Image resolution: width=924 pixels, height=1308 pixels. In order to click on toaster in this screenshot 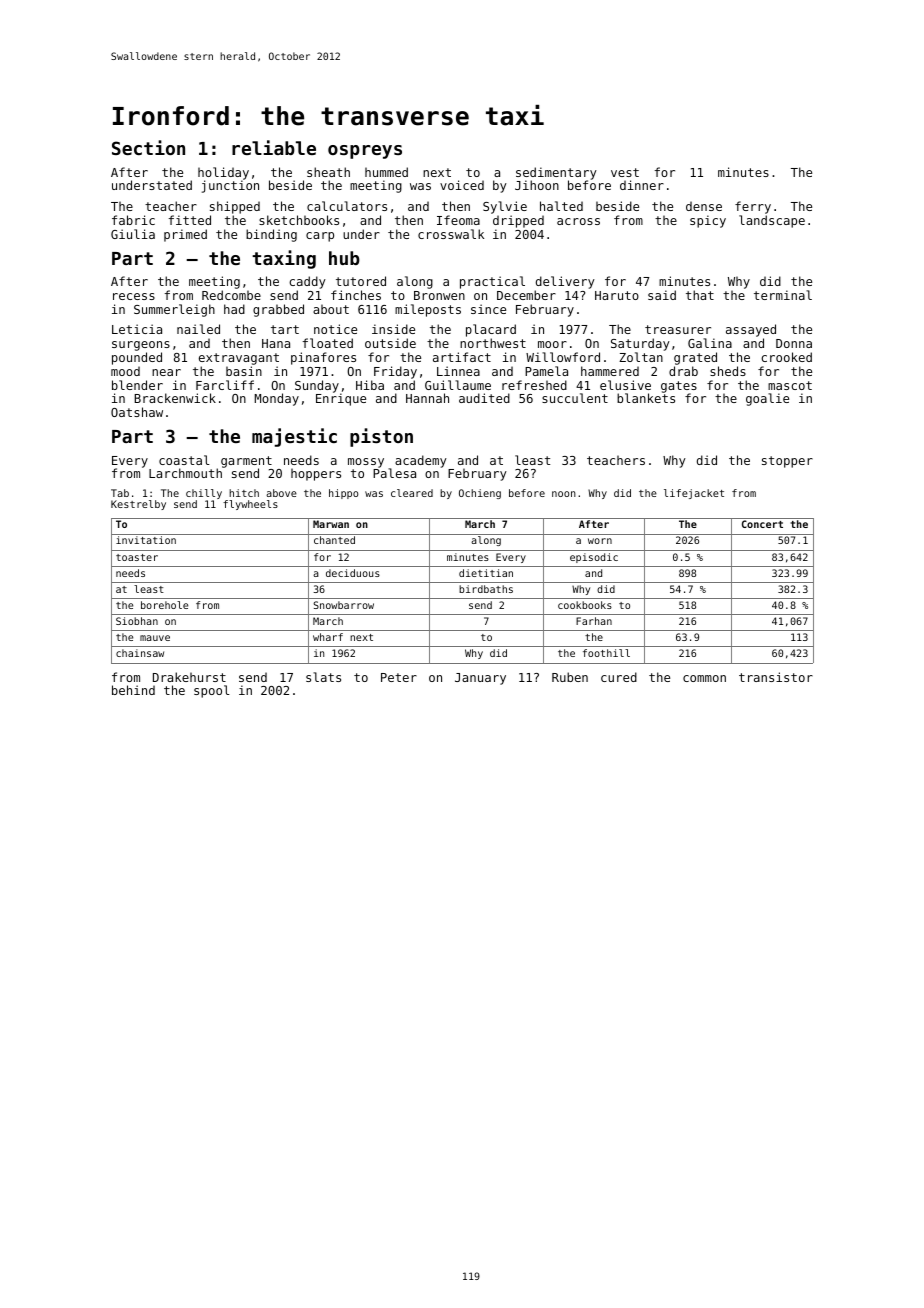, I will do `click(137, 557)`.
